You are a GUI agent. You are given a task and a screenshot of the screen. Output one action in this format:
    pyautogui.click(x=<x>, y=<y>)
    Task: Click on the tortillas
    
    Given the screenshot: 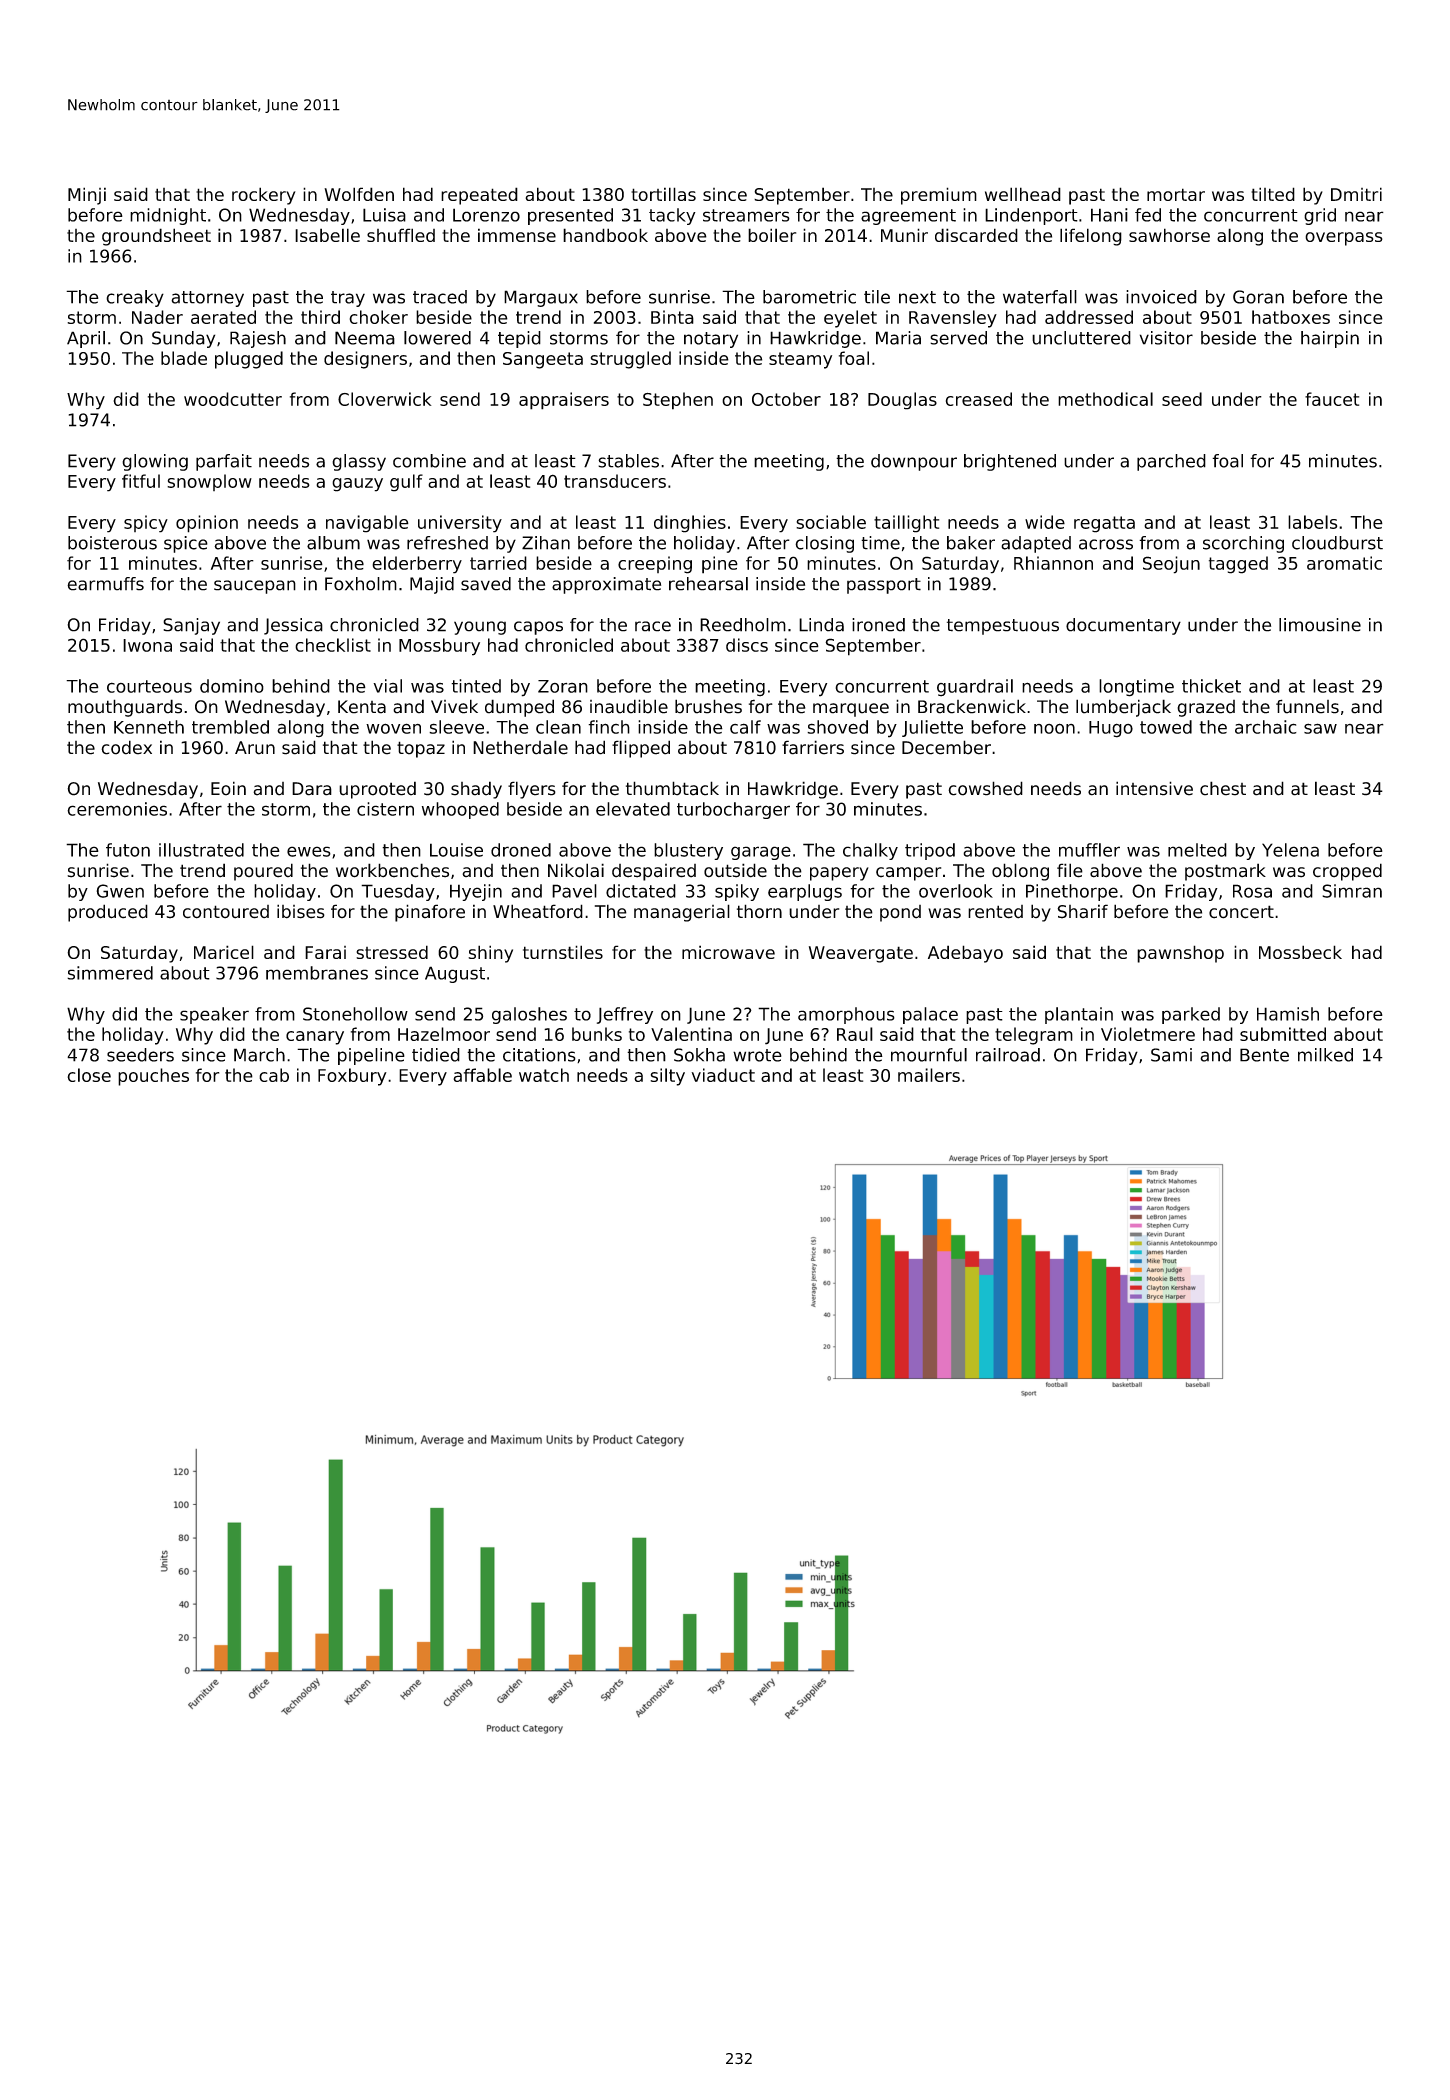 What is the action you would take?
    pyautogui.click(x=663, y=194)
